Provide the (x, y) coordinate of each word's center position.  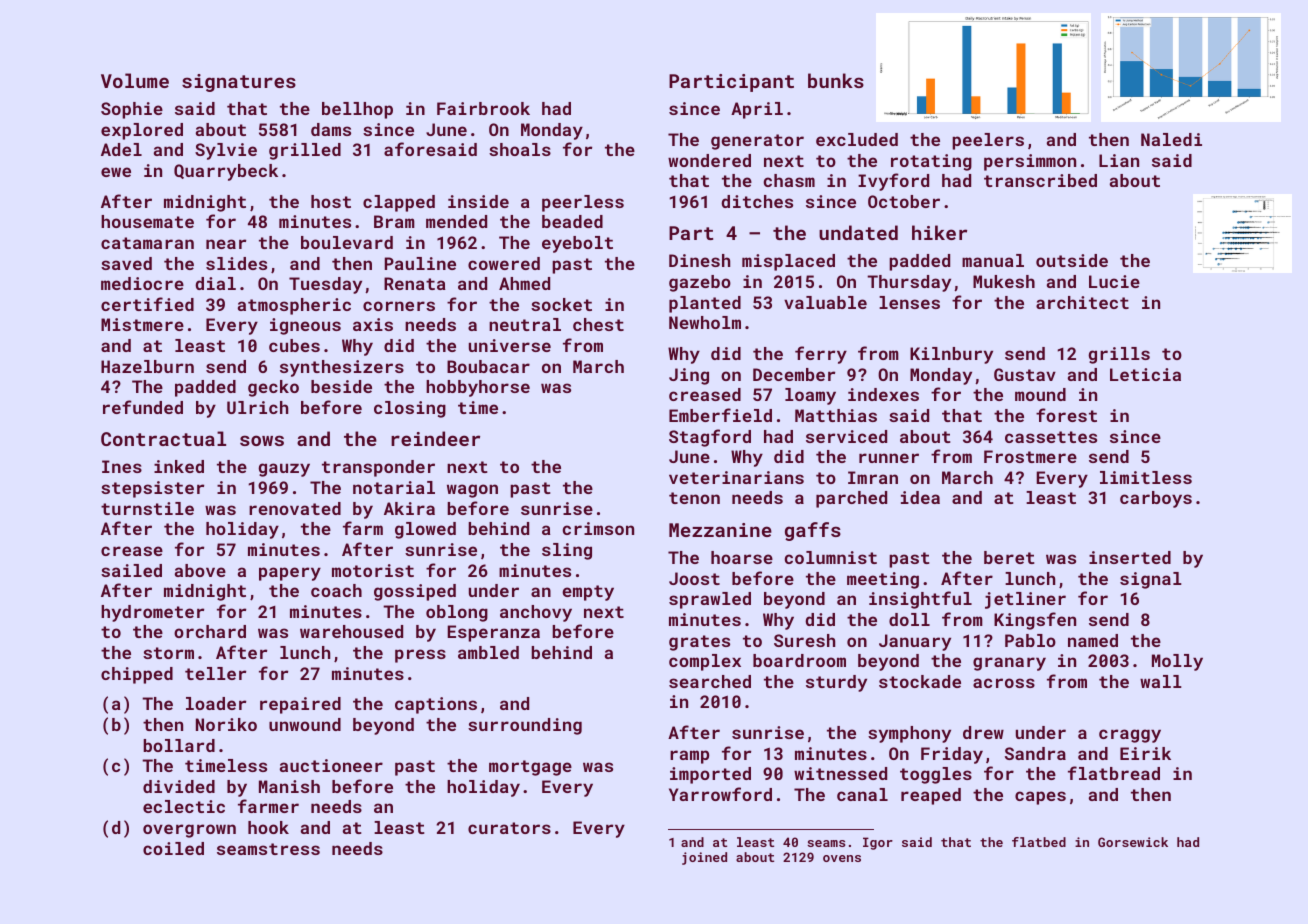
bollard (179, 745)
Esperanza (493, 633)
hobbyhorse (478, 388)
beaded (572, 221)
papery (290, 574)
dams (331, 129)
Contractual (163, 438)
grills (1119, 355)
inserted (1130, 557)
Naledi (1171, 139)
